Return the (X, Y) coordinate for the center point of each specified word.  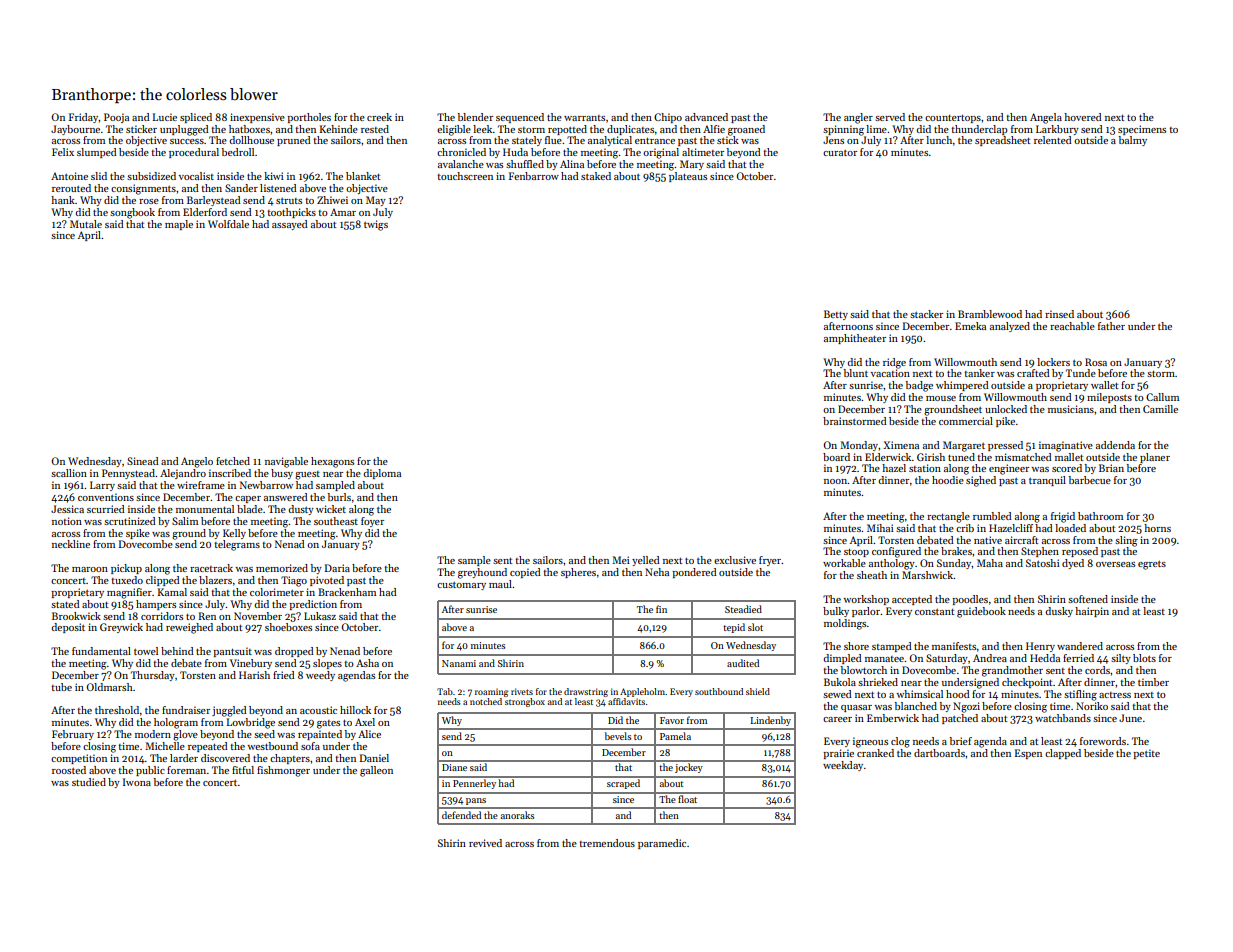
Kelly (234, 534)
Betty (836, 315)
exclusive (735, 560)
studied (89, 782)
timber (1153, 682)
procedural (194, 153)
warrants (584, 118)
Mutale (86, 224)
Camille (1160, 409)
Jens (833, 140)
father (1111, 326)
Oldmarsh (109, 687)
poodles (970, 600)
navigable (286, 462)
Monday (859, 446)
